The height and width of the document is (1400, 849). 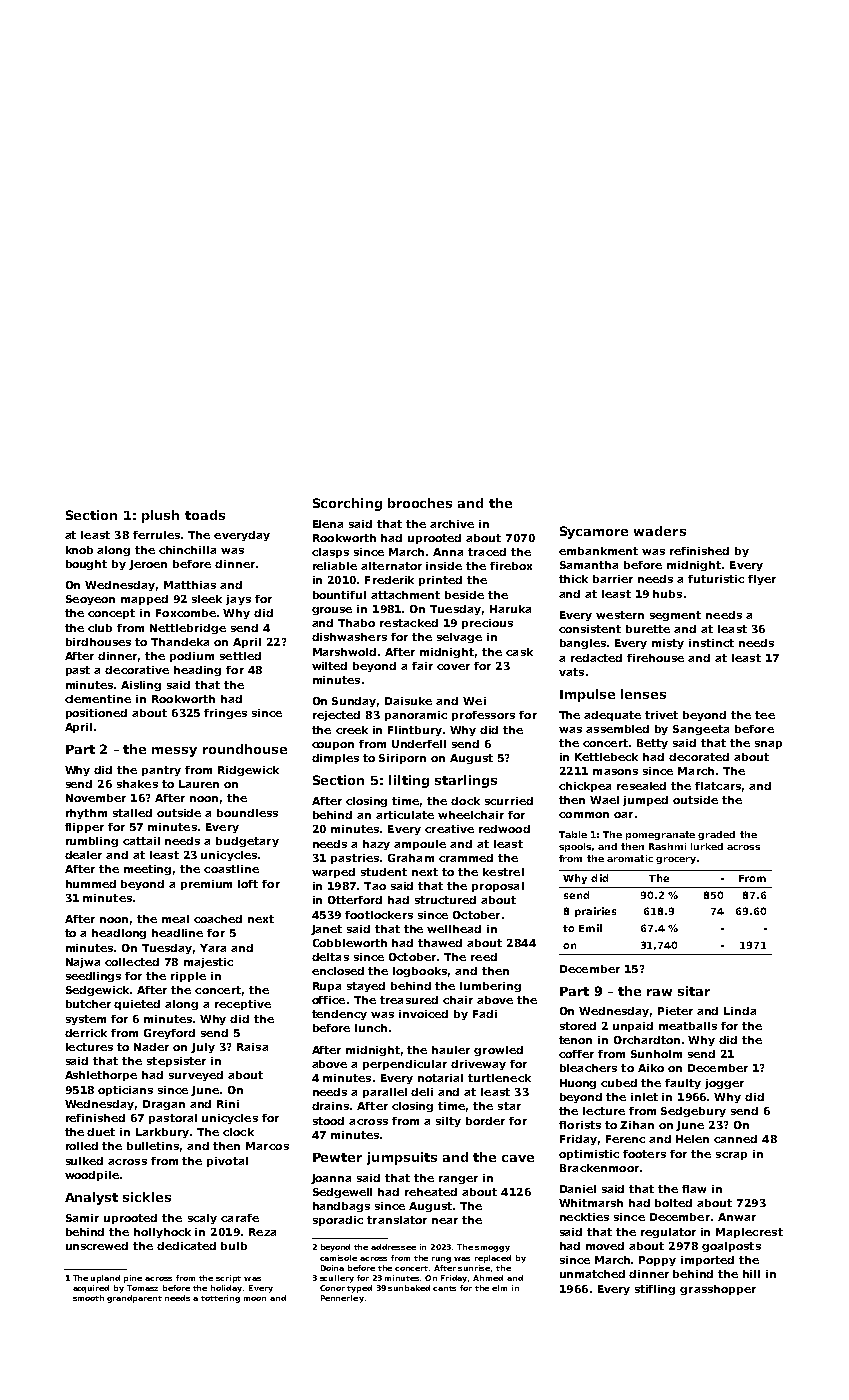 What do you see at coordinates (688, 1026) in the document?
I see `meatballs` at bounding box center [688, 1026].
